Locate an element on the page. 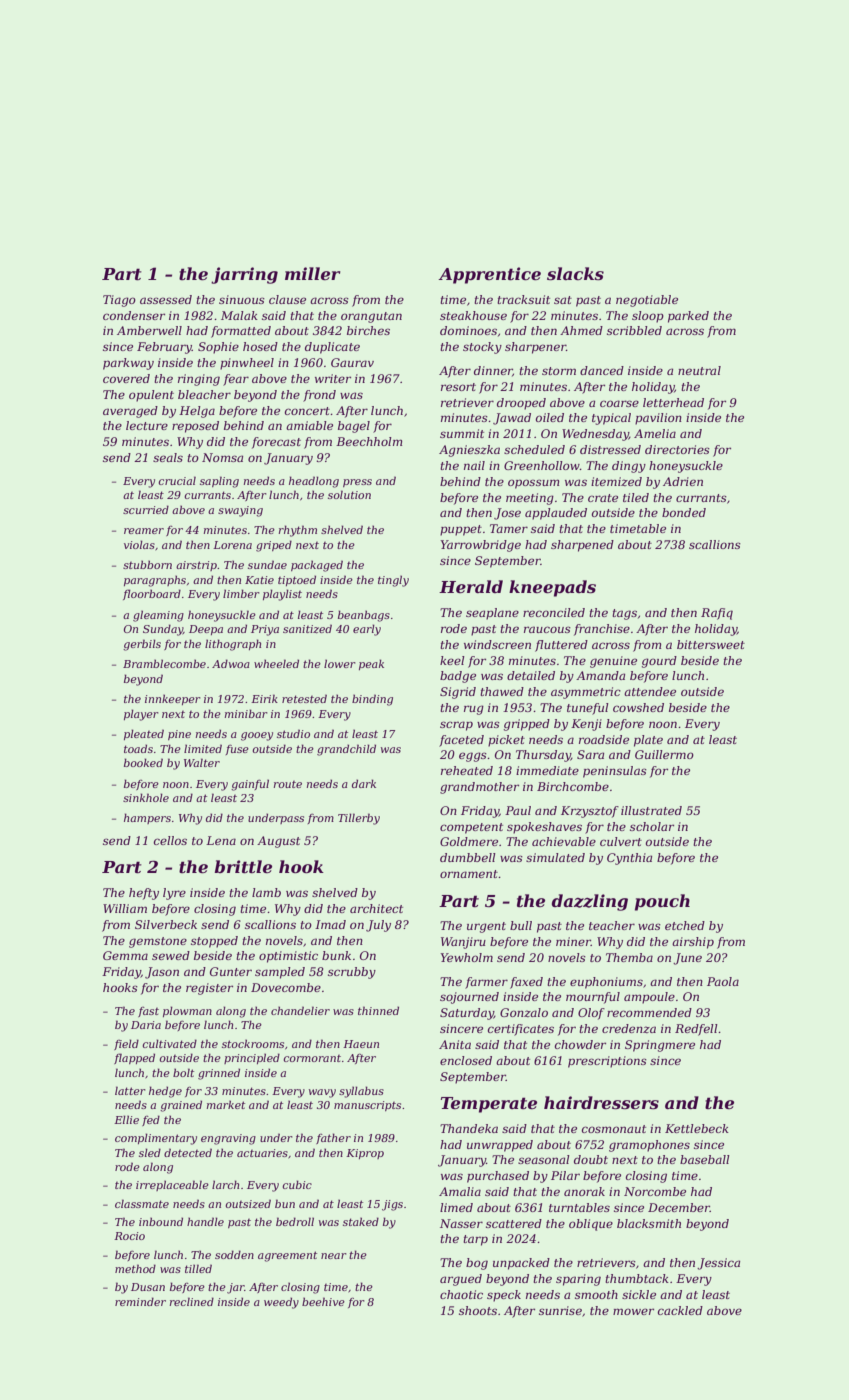  thawed is located at coordinates (502, 691).
